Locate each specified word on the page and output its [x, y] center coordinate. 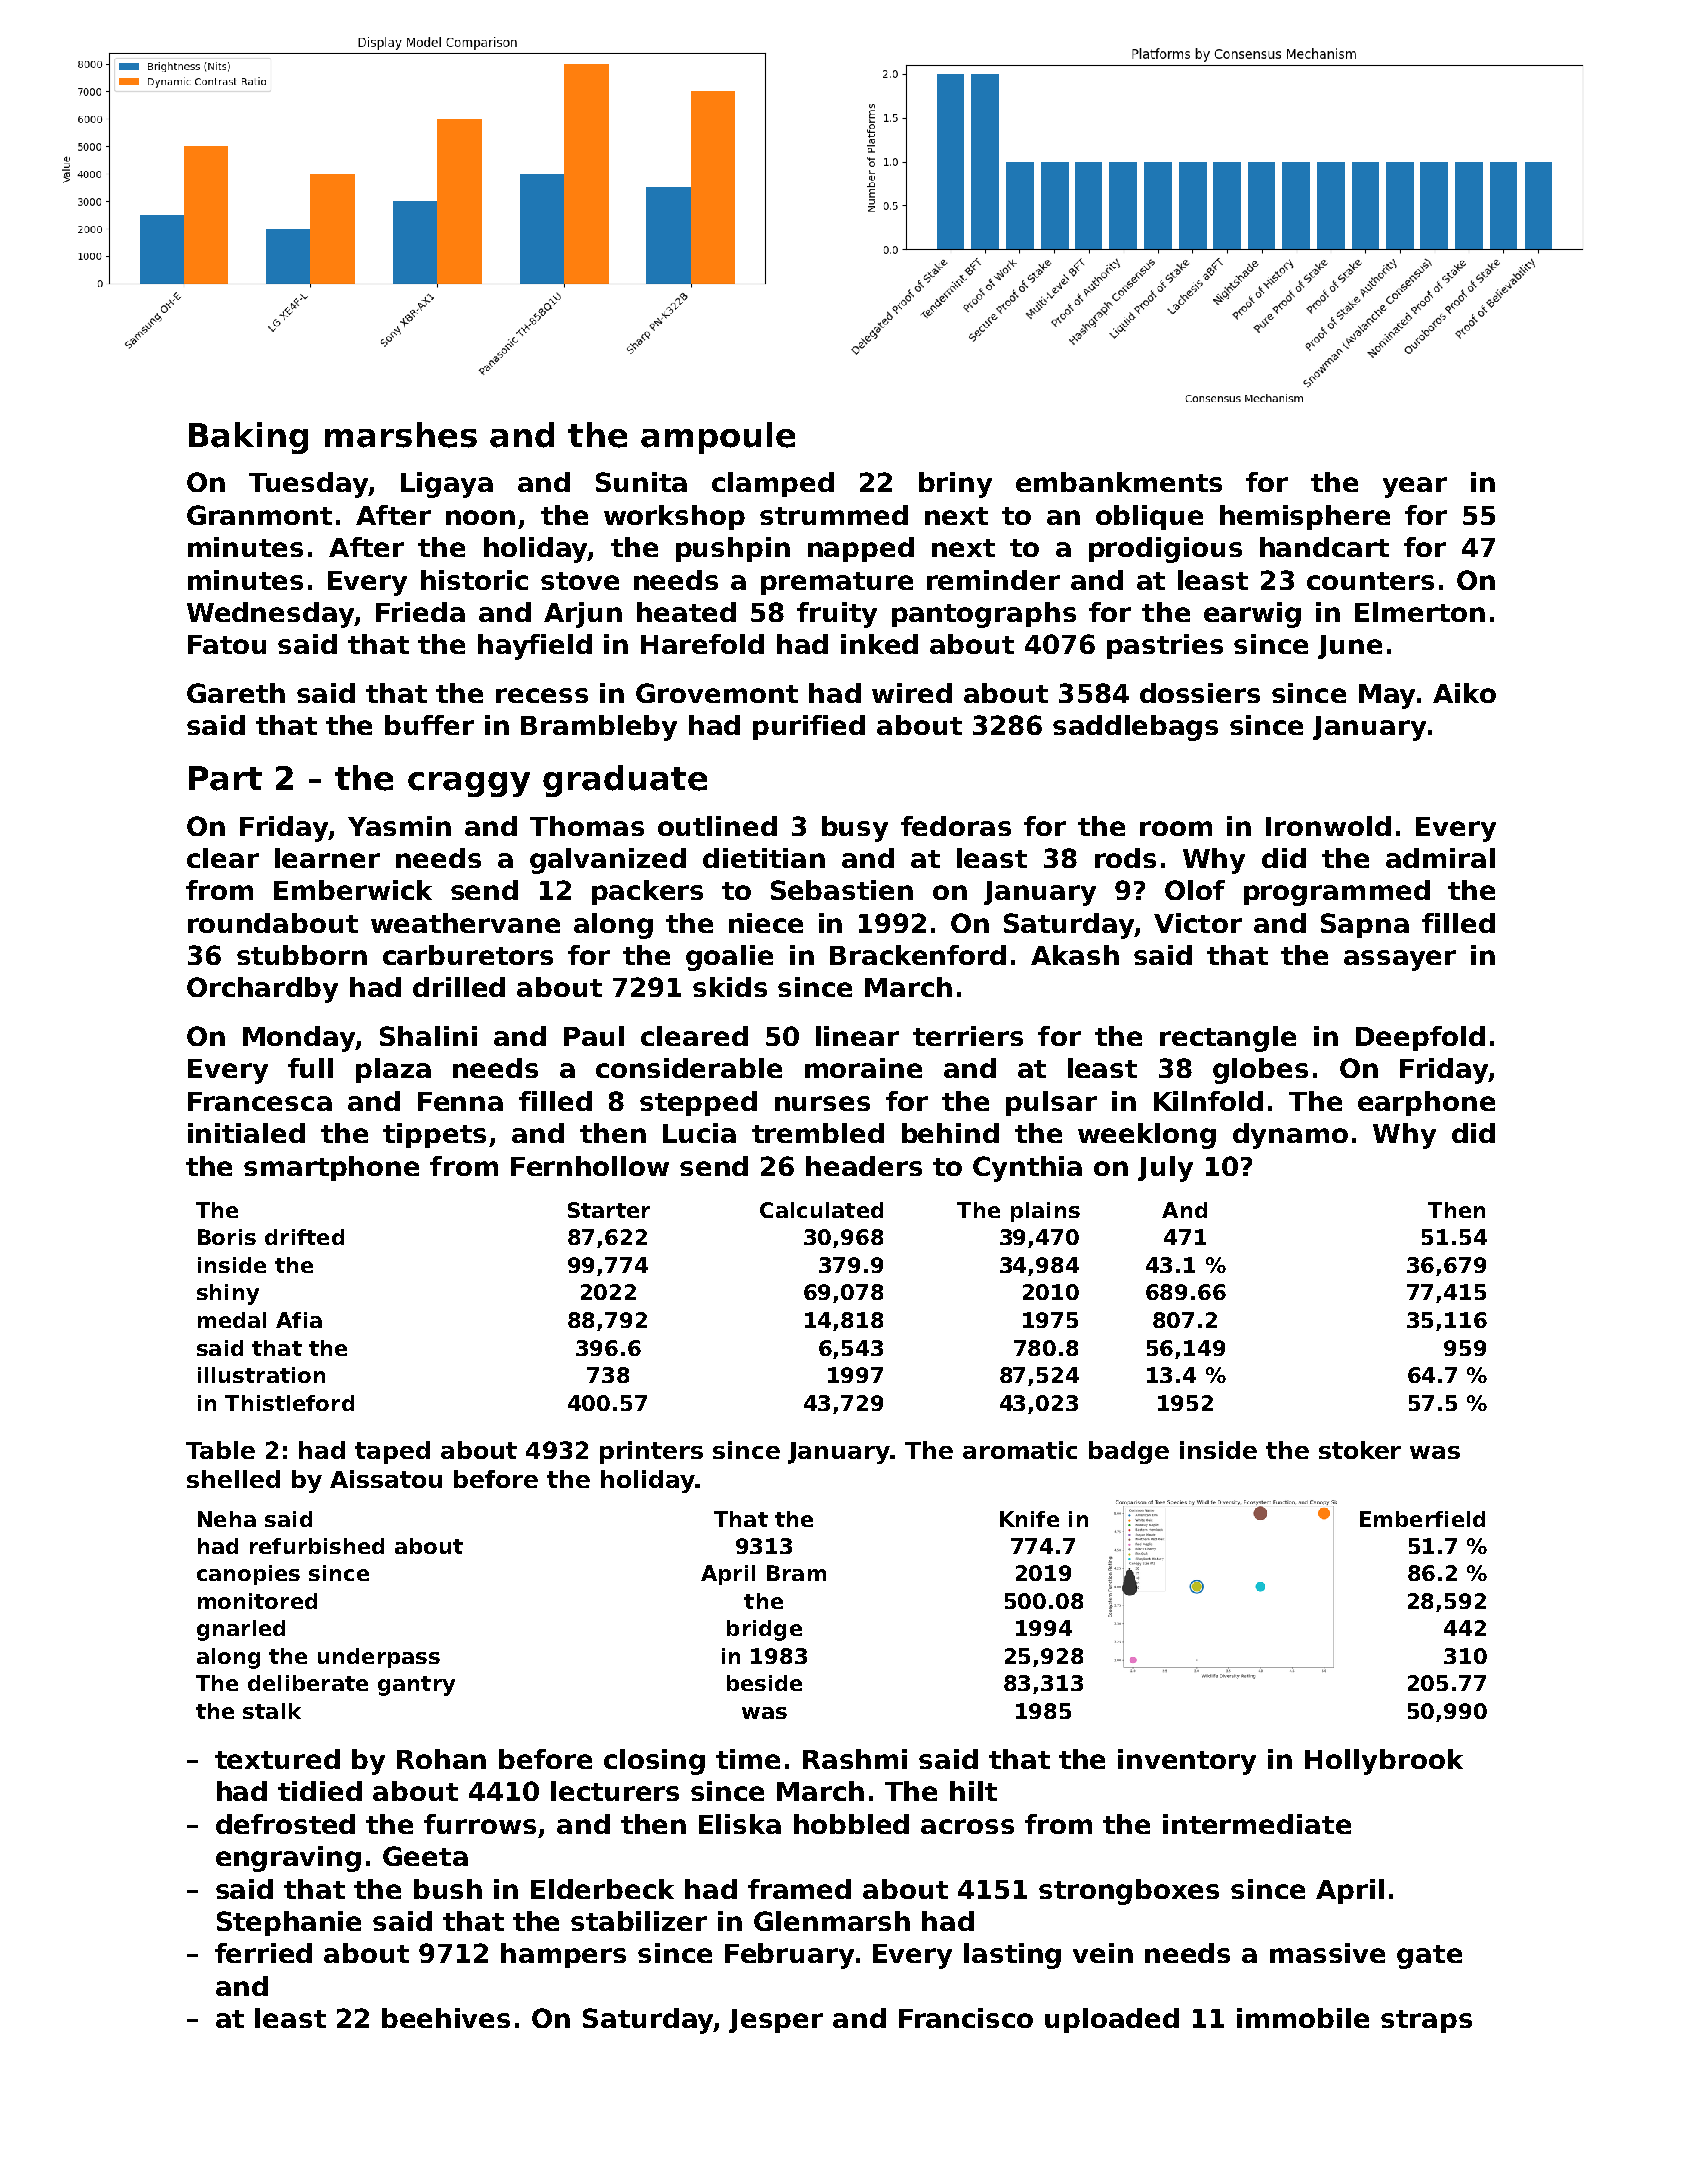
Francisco [966, 2018]
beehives [446, 2018]
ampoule [718, 438]
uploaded [1112, 2020]
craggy [469, 784]
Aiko [1464, 693]
